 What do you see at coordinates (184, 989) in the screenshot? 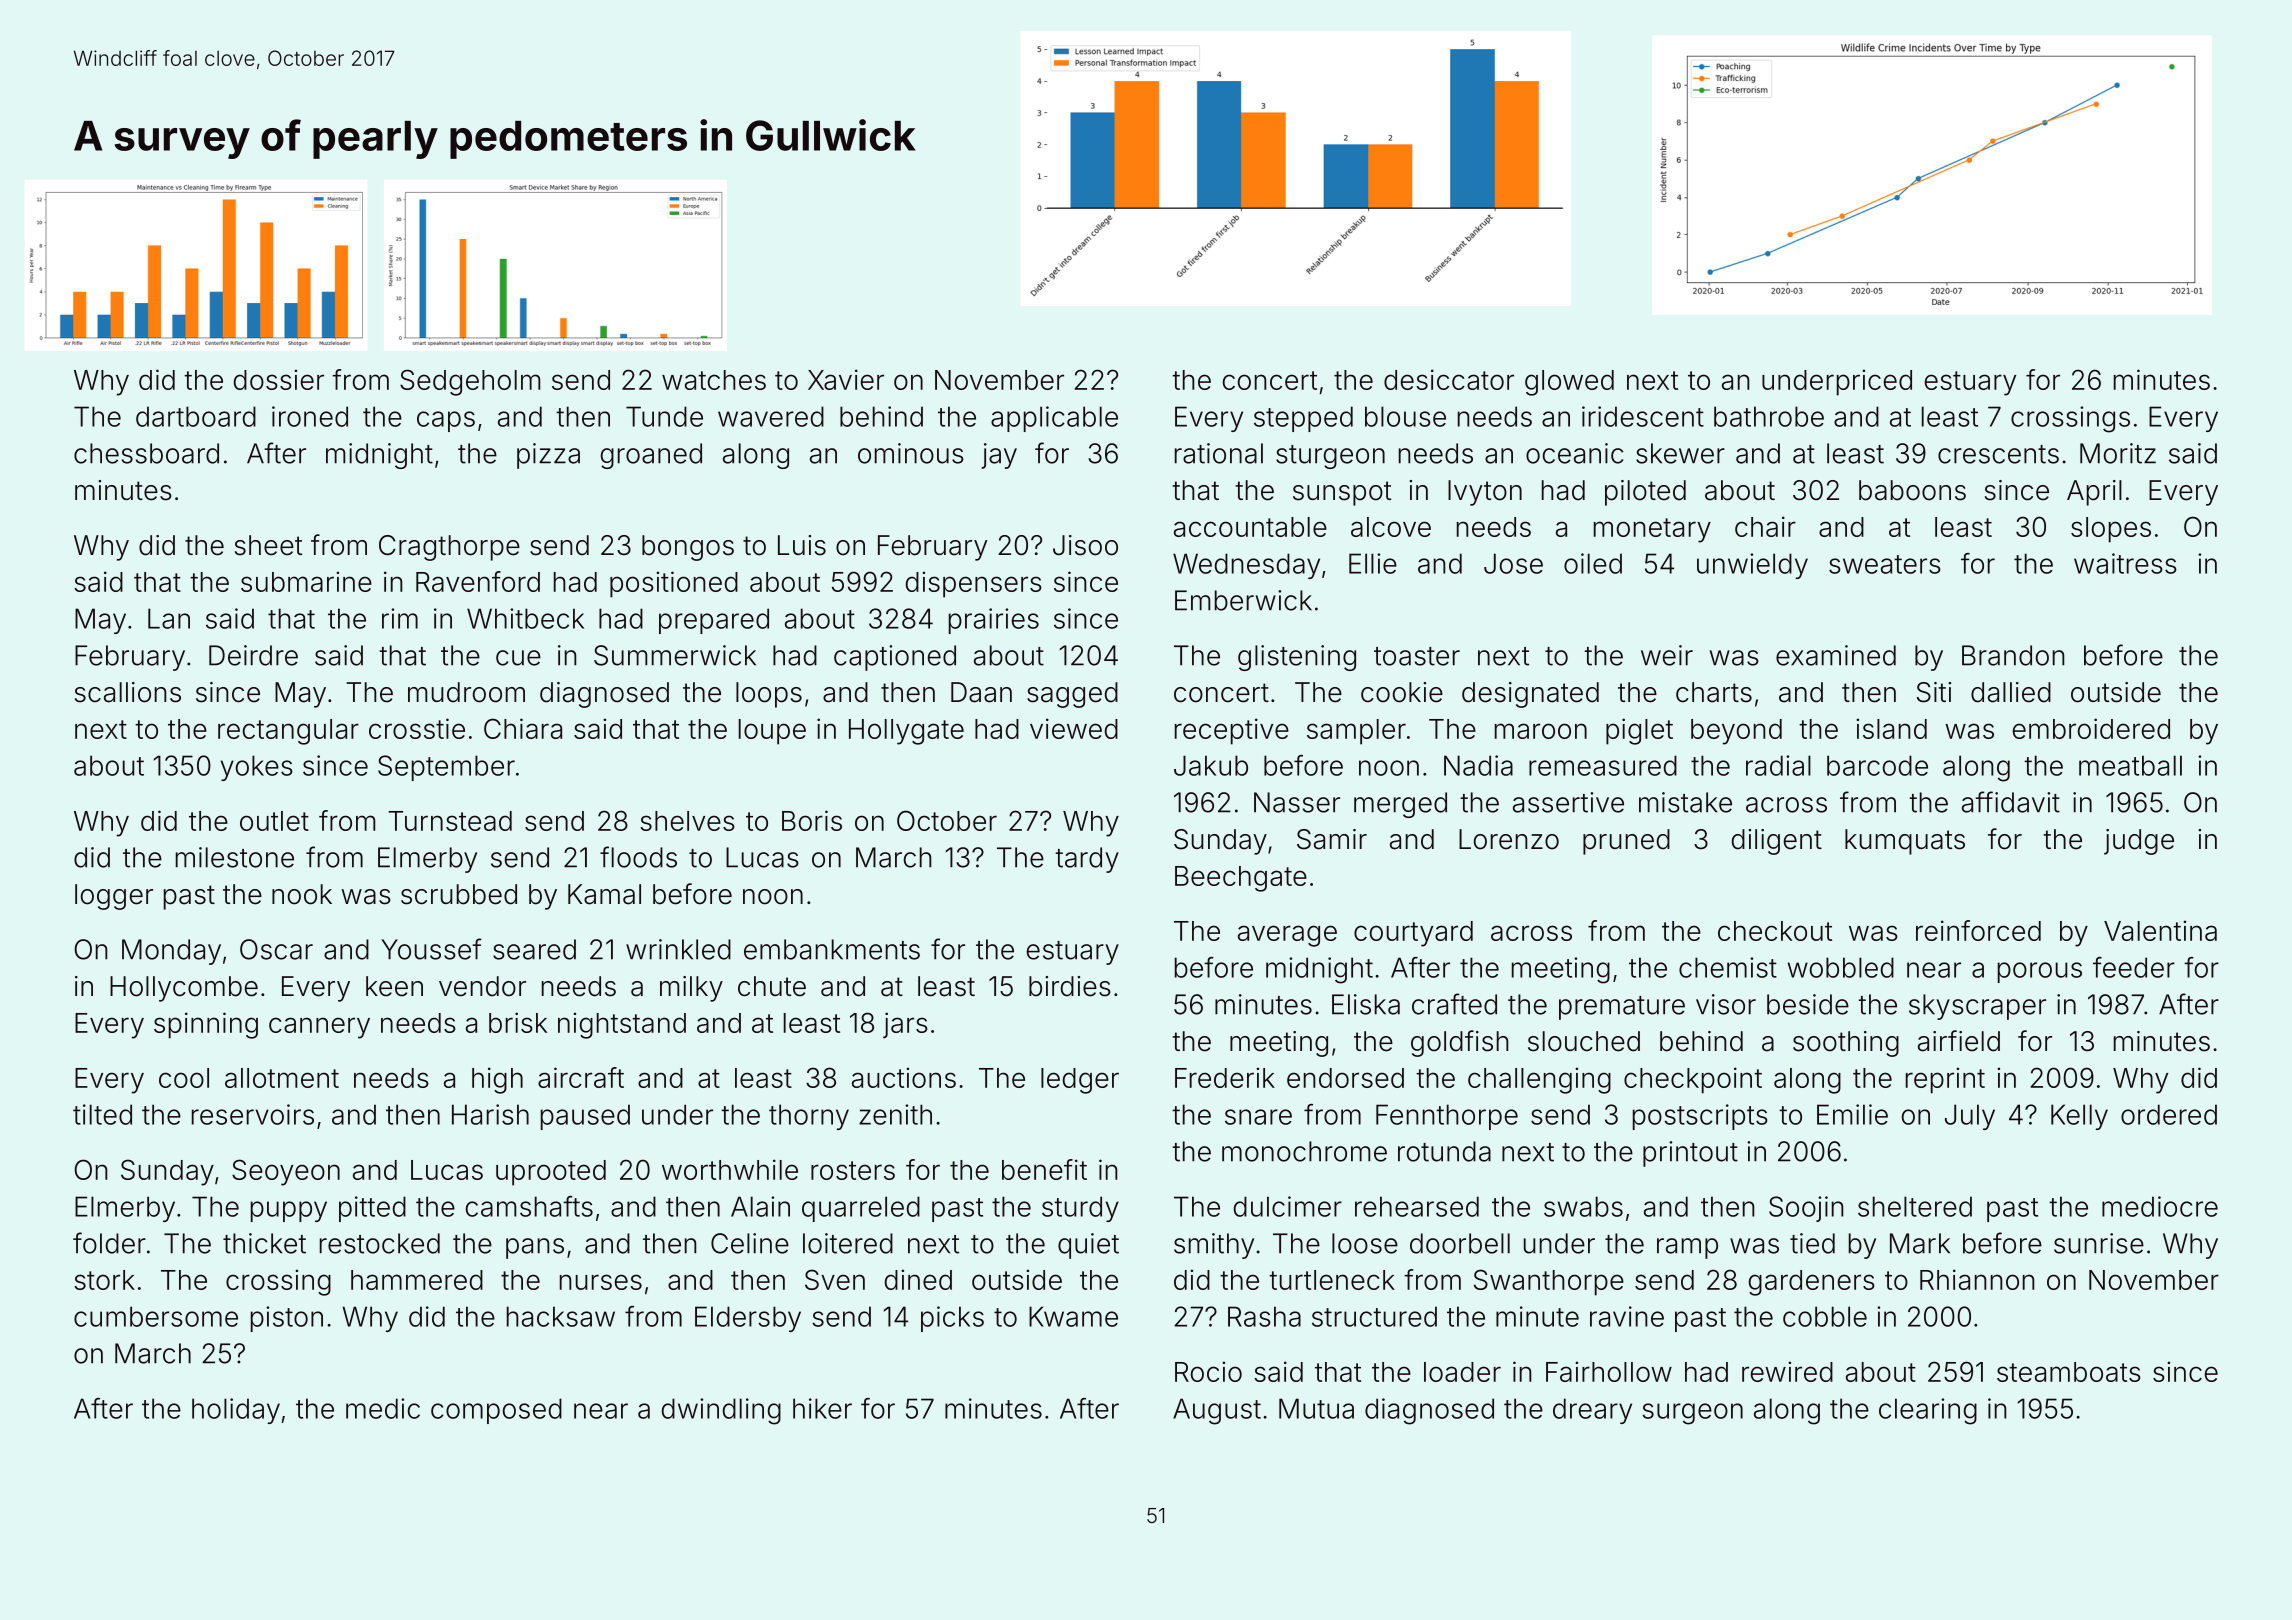
I see `Hollycombe` at bounding box center [184, 989].
